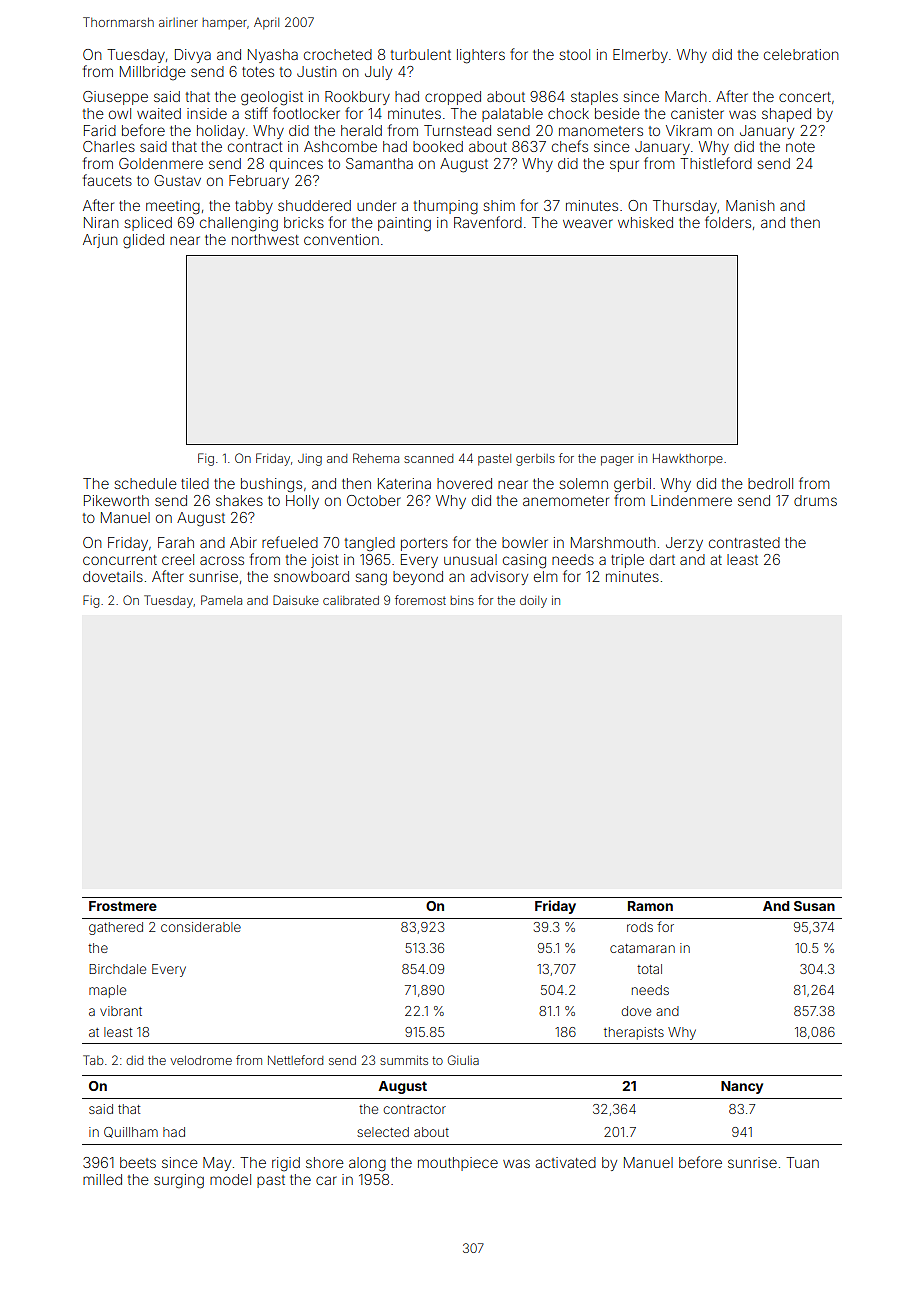 Image resolution: width=924 pixels, height=1308 pixels. I want to click on car, so click(326, 1180).
